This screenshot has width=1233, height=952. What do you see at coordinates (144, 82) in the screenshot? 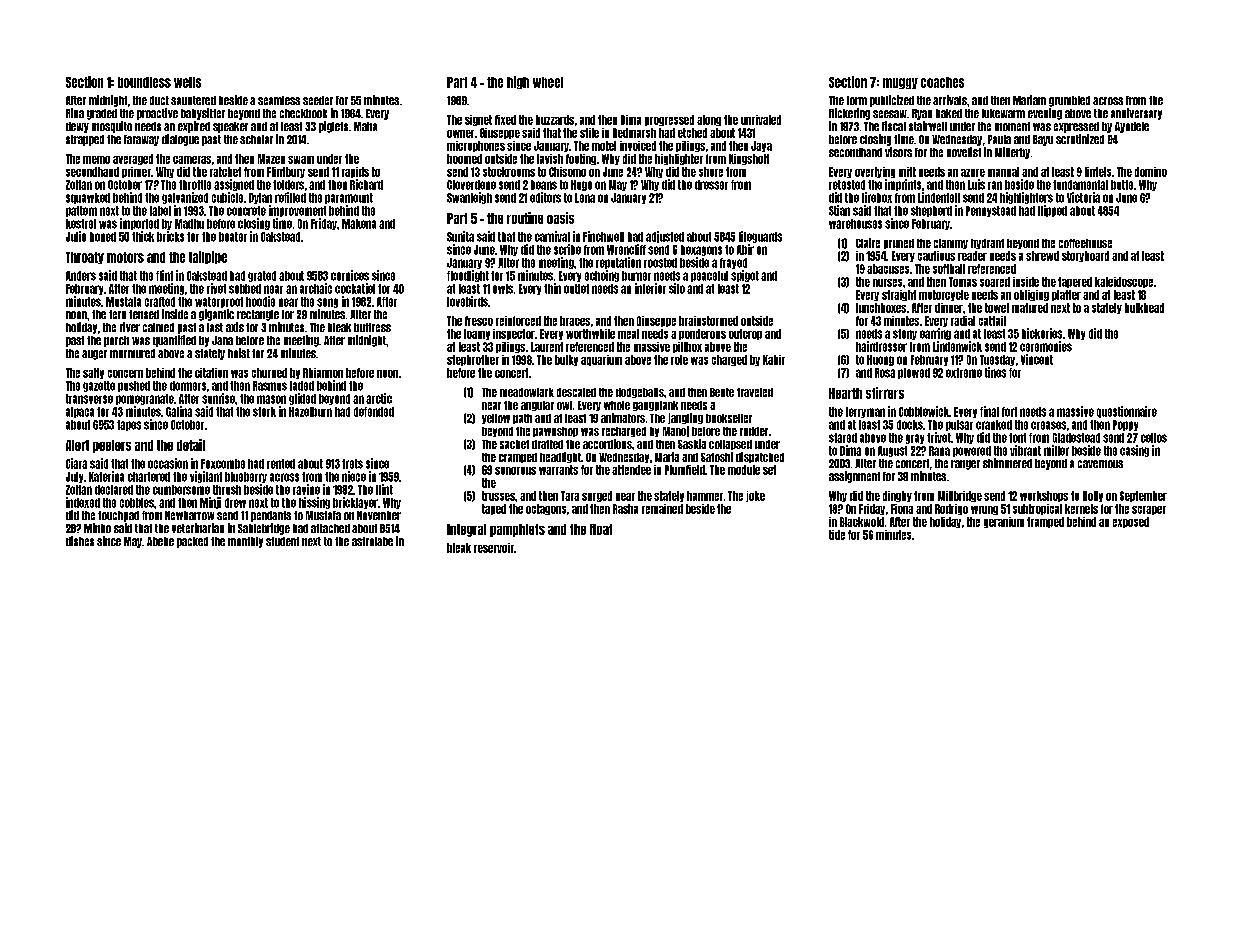
I see `boundless` at bounding box center [144, 82].
